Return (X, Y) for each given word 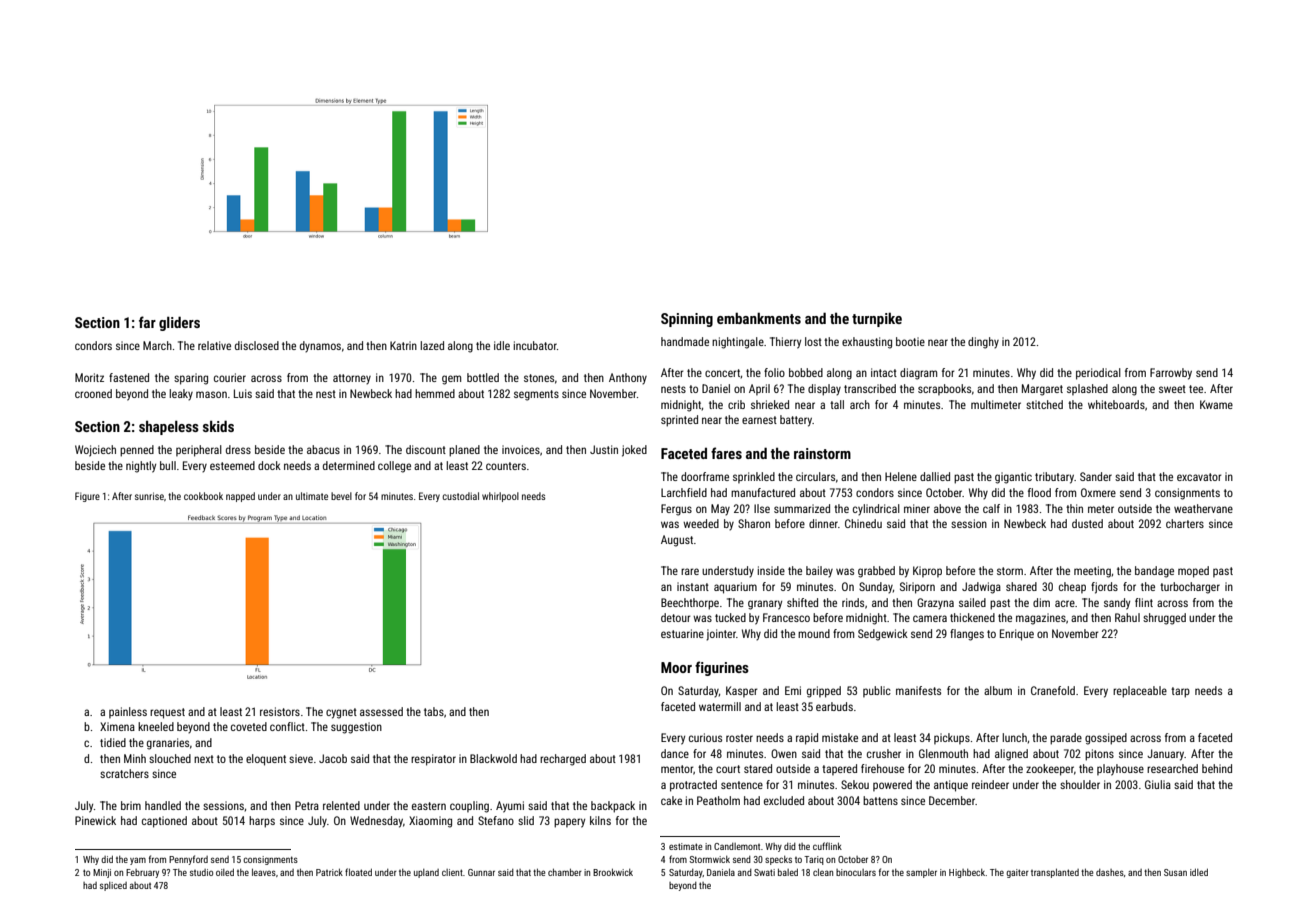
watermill (720, 706)
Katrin (403, 345)
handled (163, 805)
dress (238, 449)
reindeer (990, 784)
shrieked (770, 404)
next (204, 759)
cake (671, 800)
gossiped (1106, 739)
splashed (1087, 389)
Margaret (1042, 390)
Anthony (628, 379)
